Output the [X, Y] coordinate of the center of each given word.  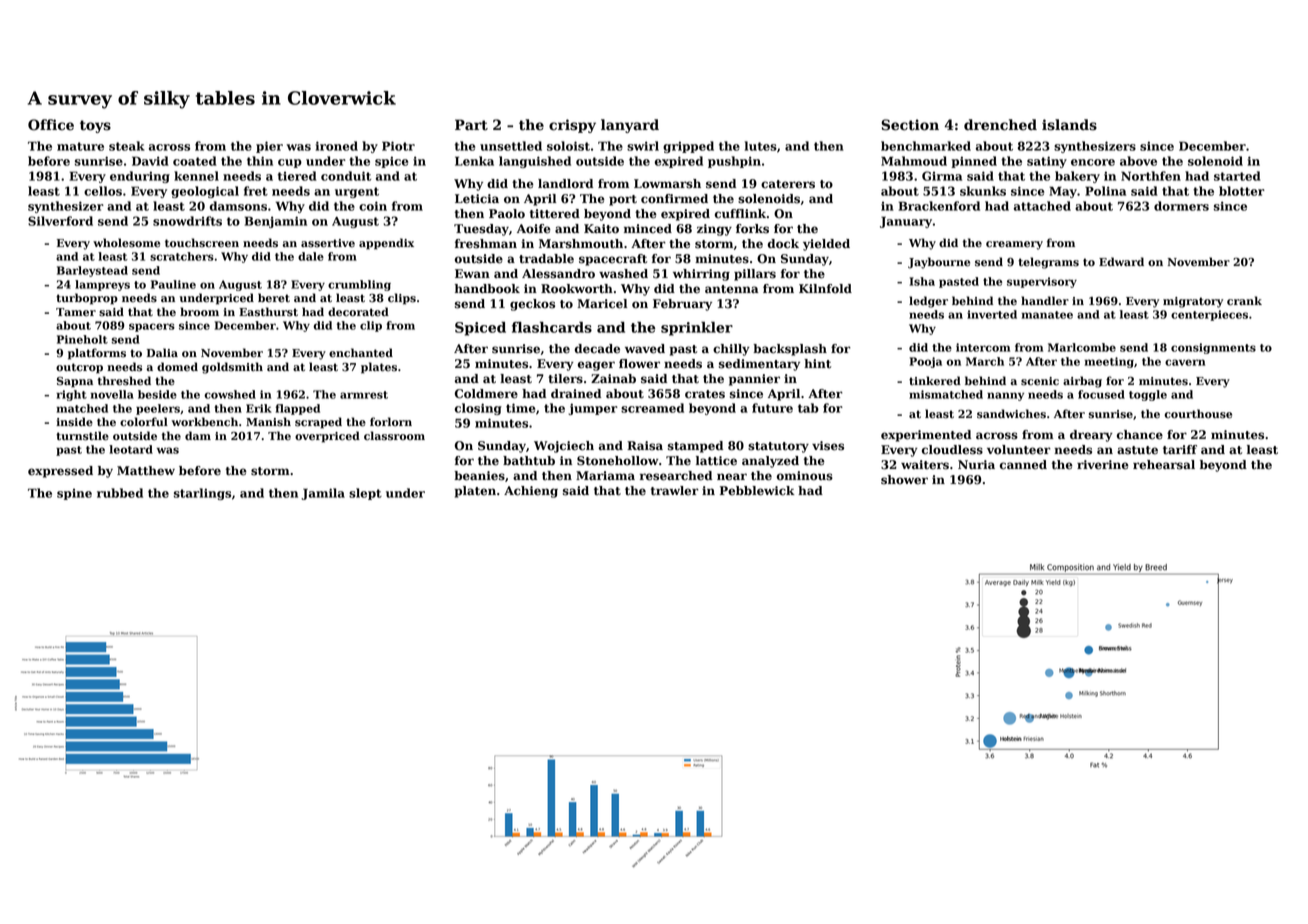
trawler [675, 491]
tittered [555, 214]
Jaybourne [939, 263]
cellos [103, 191]
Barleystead [92, 271]
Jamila [323, 494]
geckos [532, 305]
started [1237, 176]
